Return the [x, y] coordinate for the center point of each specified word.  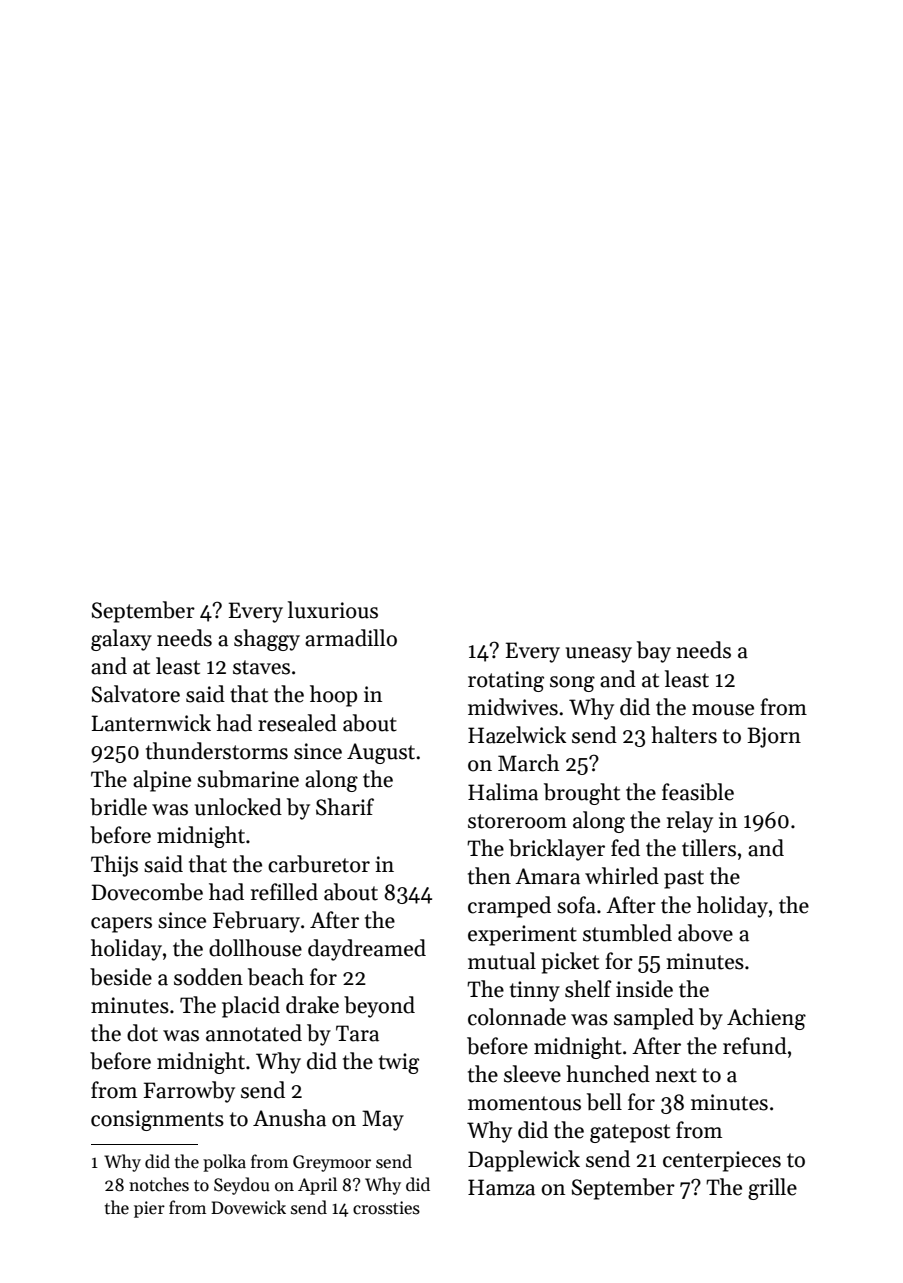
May [383, 1120]
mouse [723, 710]
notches [159, 1184]
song [572, 684]
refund [755, 1046]
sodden [208, 977]
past [684, 879]
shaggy [267, 640]
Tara [357, 1033]
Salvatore [136, 694]
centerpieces [722, 1161]
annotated [254, 1033]
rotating [506, 681]
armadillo [351, 638]
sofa [576, 905]
